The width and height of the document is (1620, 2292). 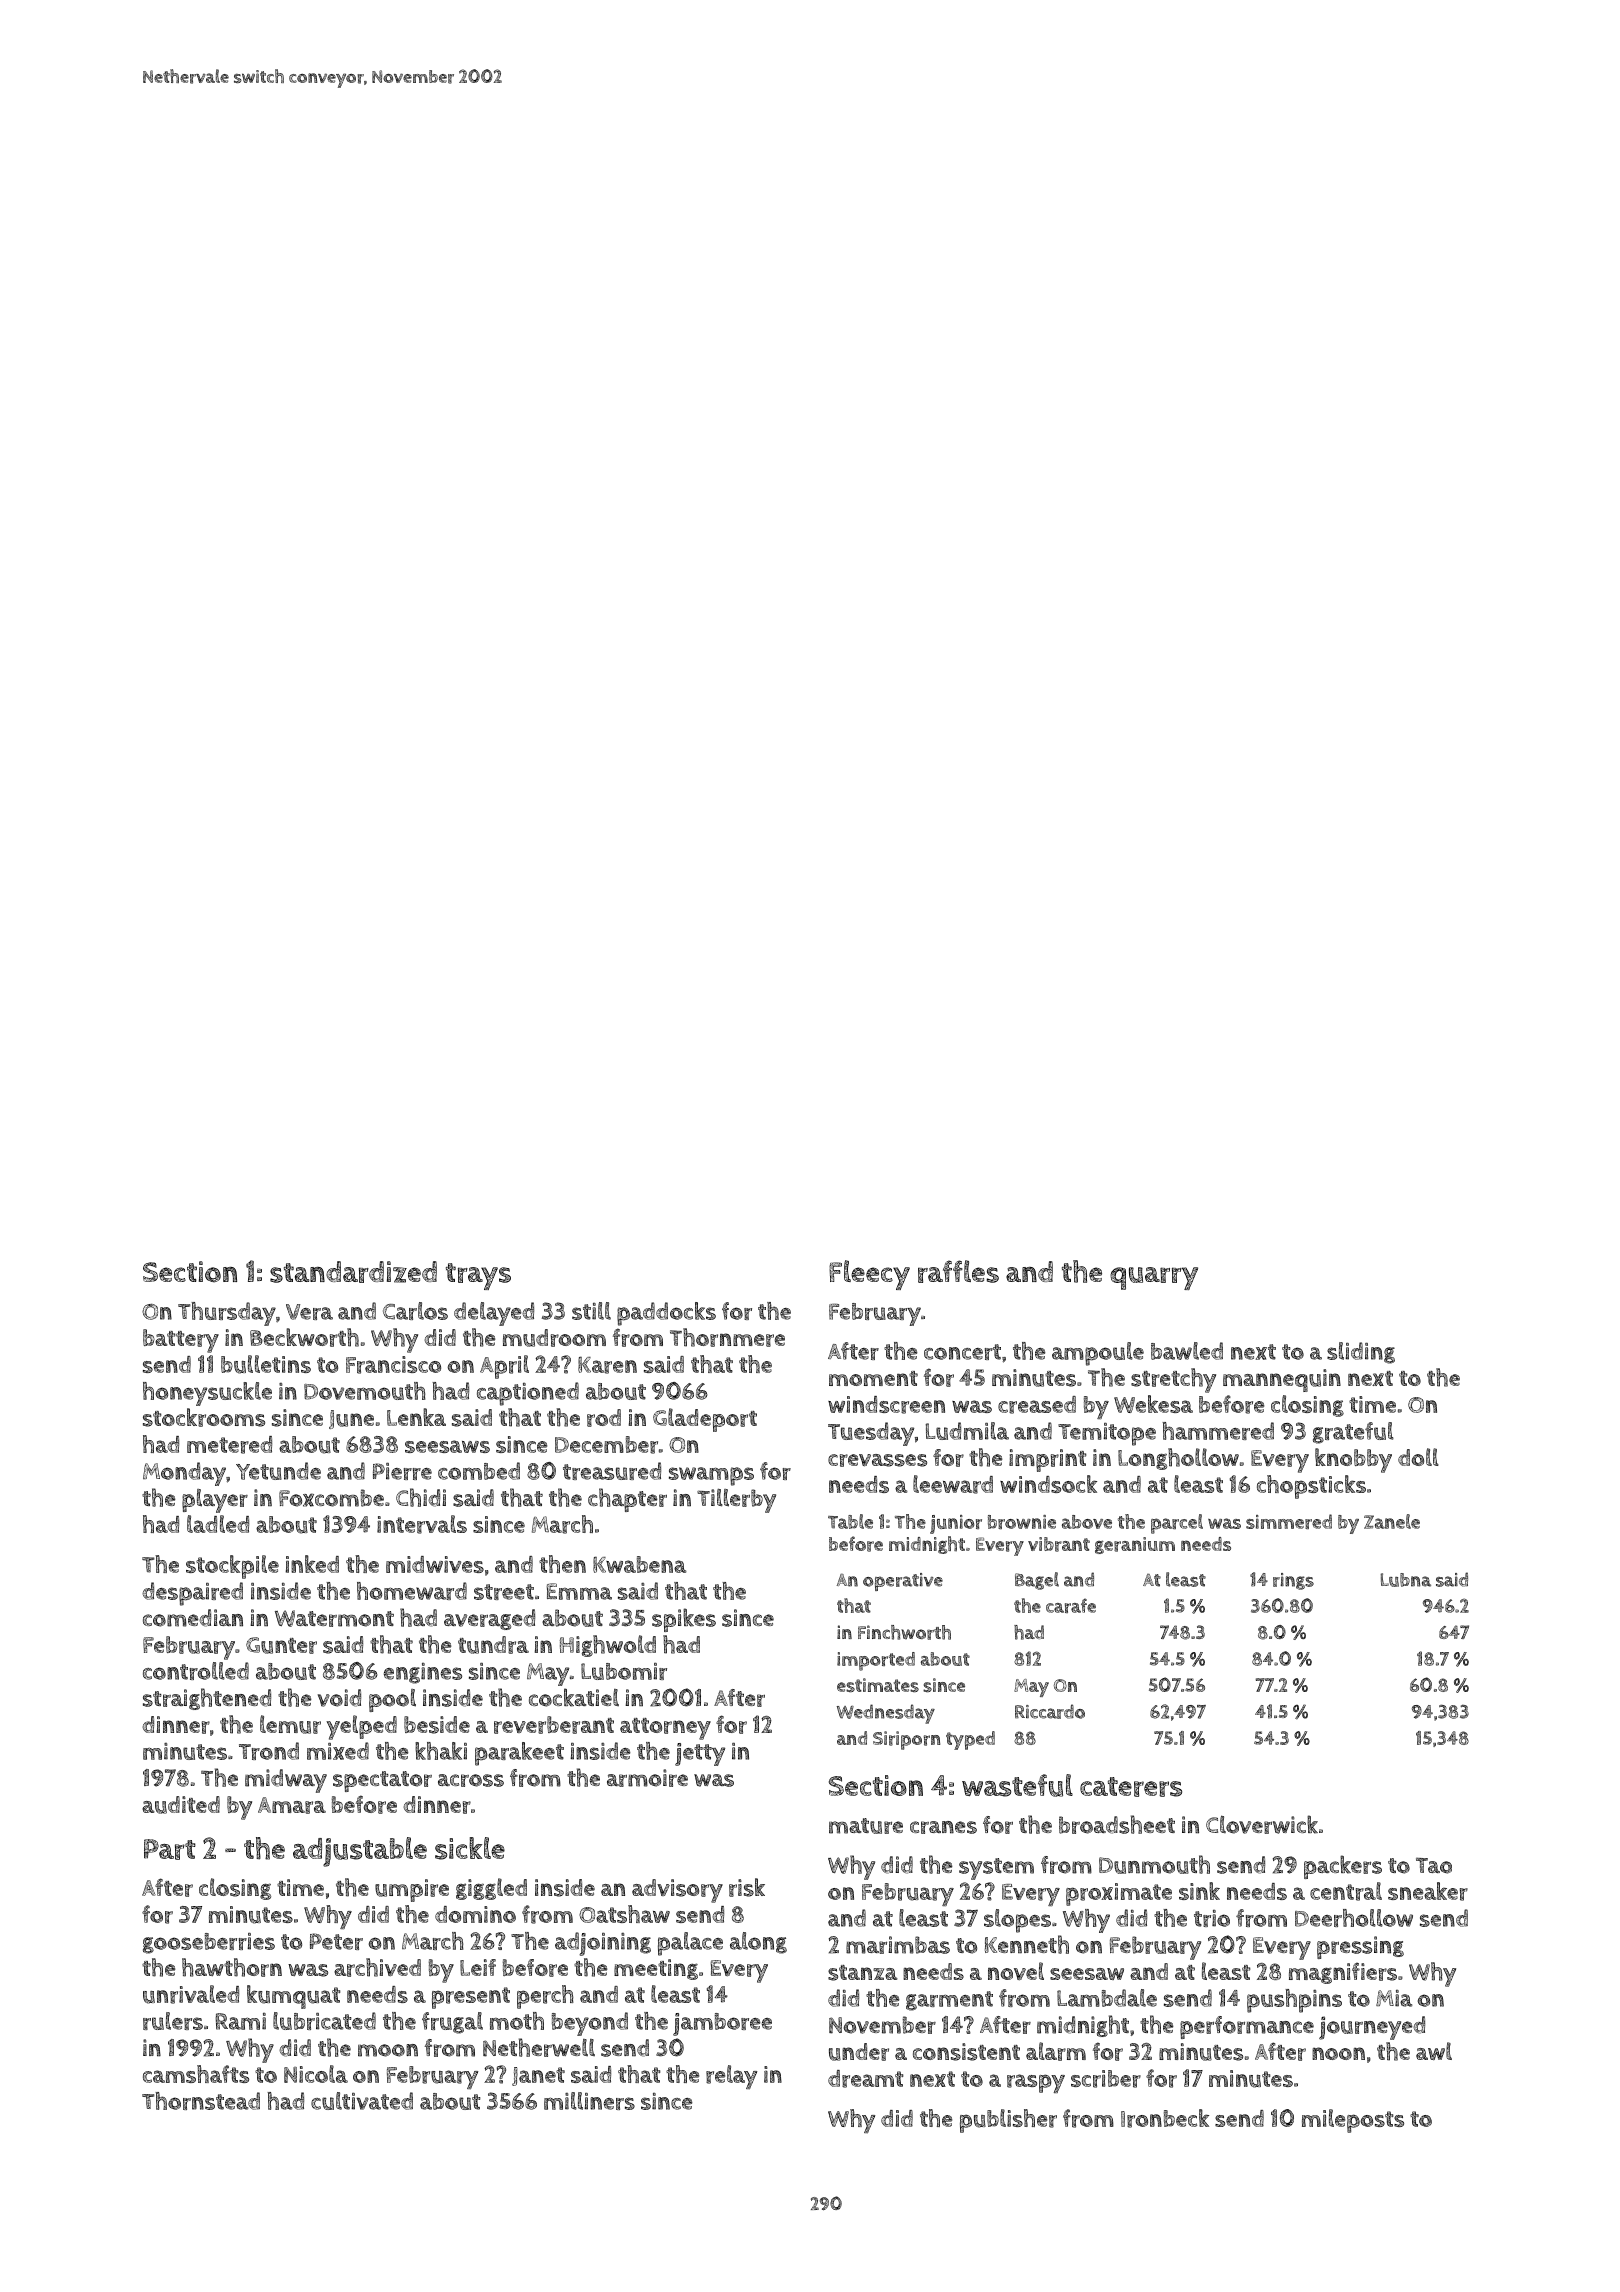 I want to click on standardized, so click(x=353, y=1272).
